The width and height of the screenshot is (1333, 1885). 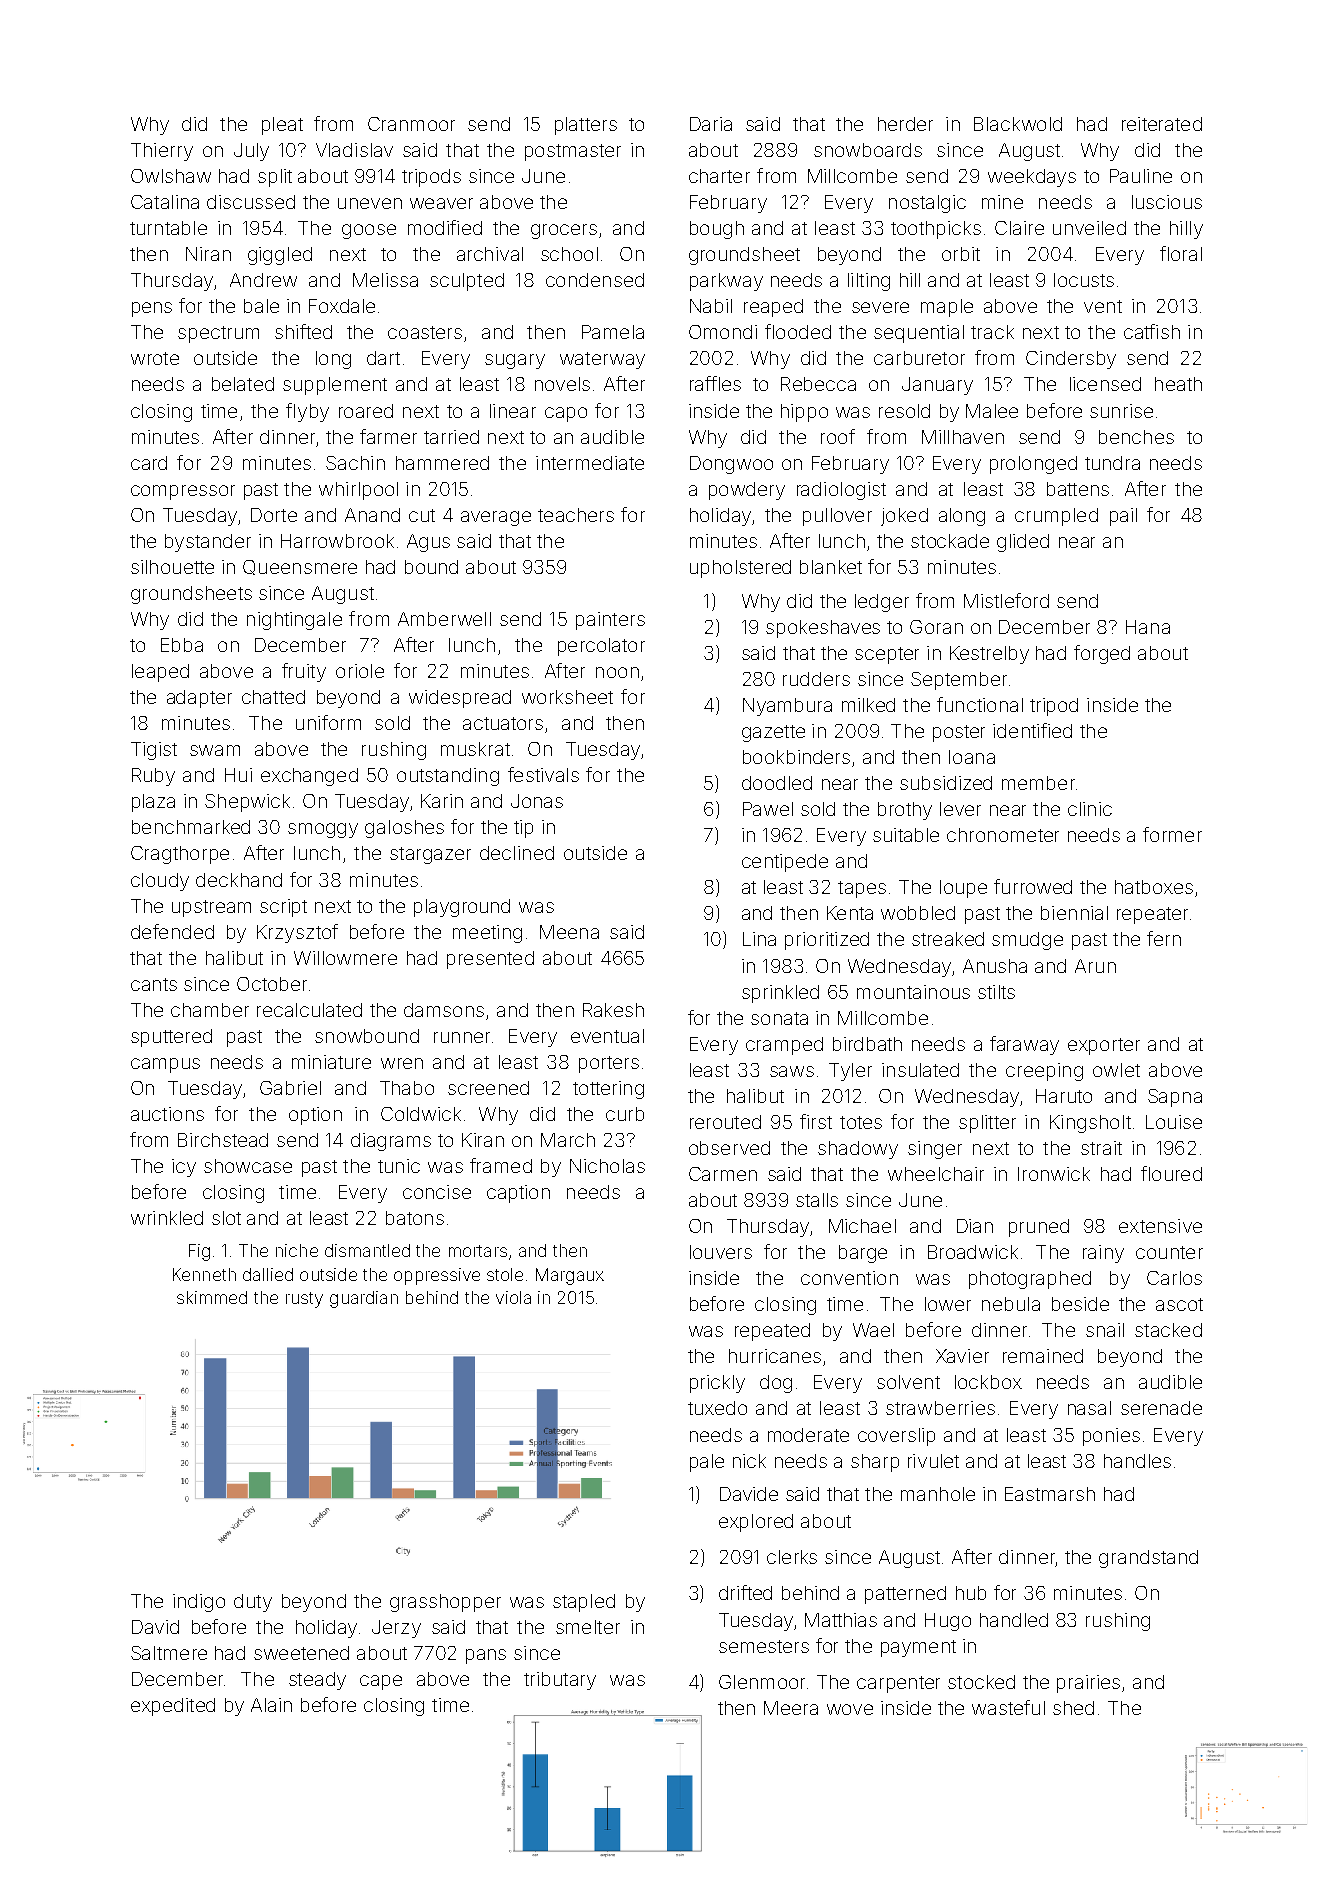 I want to click on Thierry, so click(x=162, y=152).
